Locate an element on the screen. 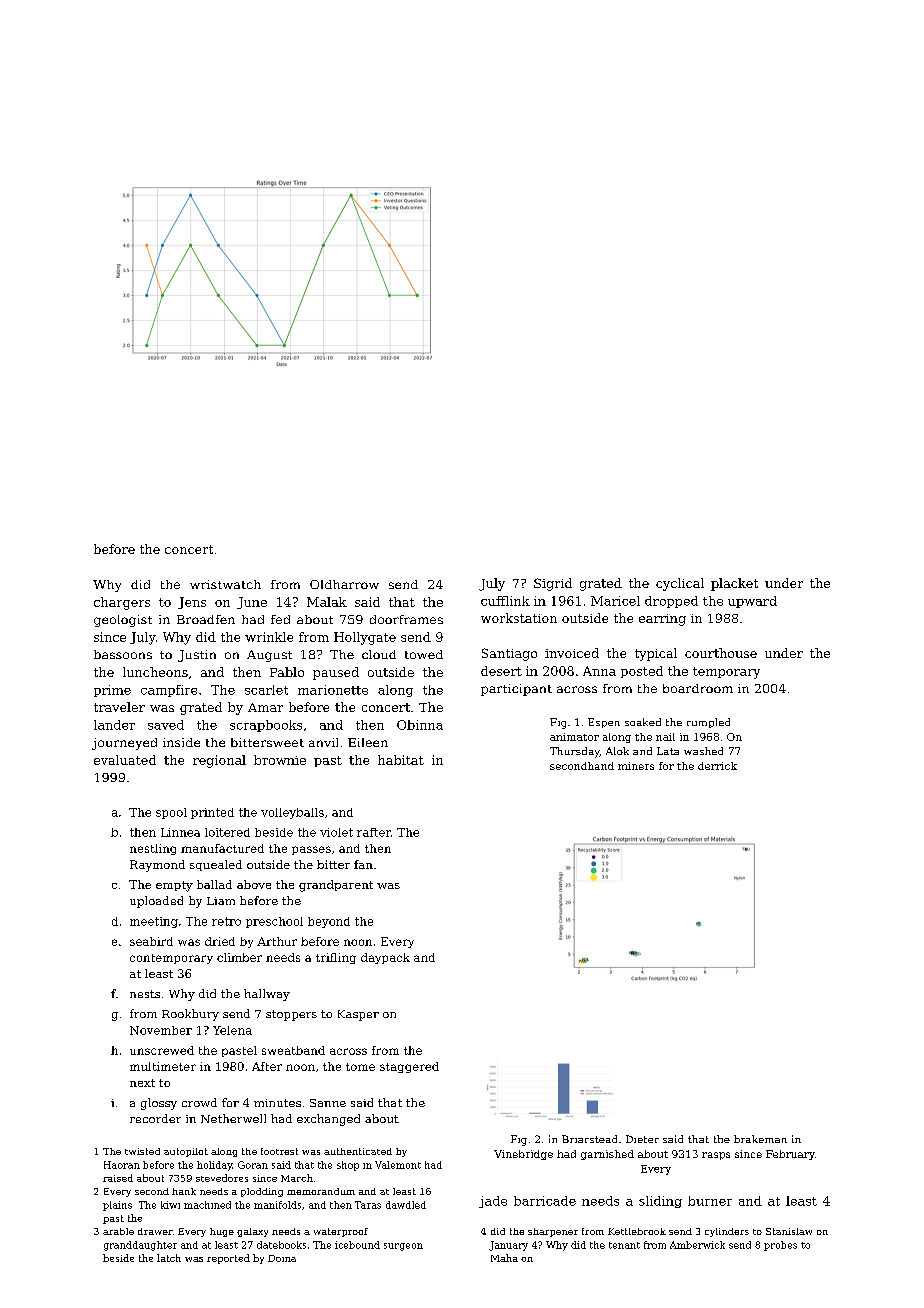  Espen is located at coordinates (604, 723).
